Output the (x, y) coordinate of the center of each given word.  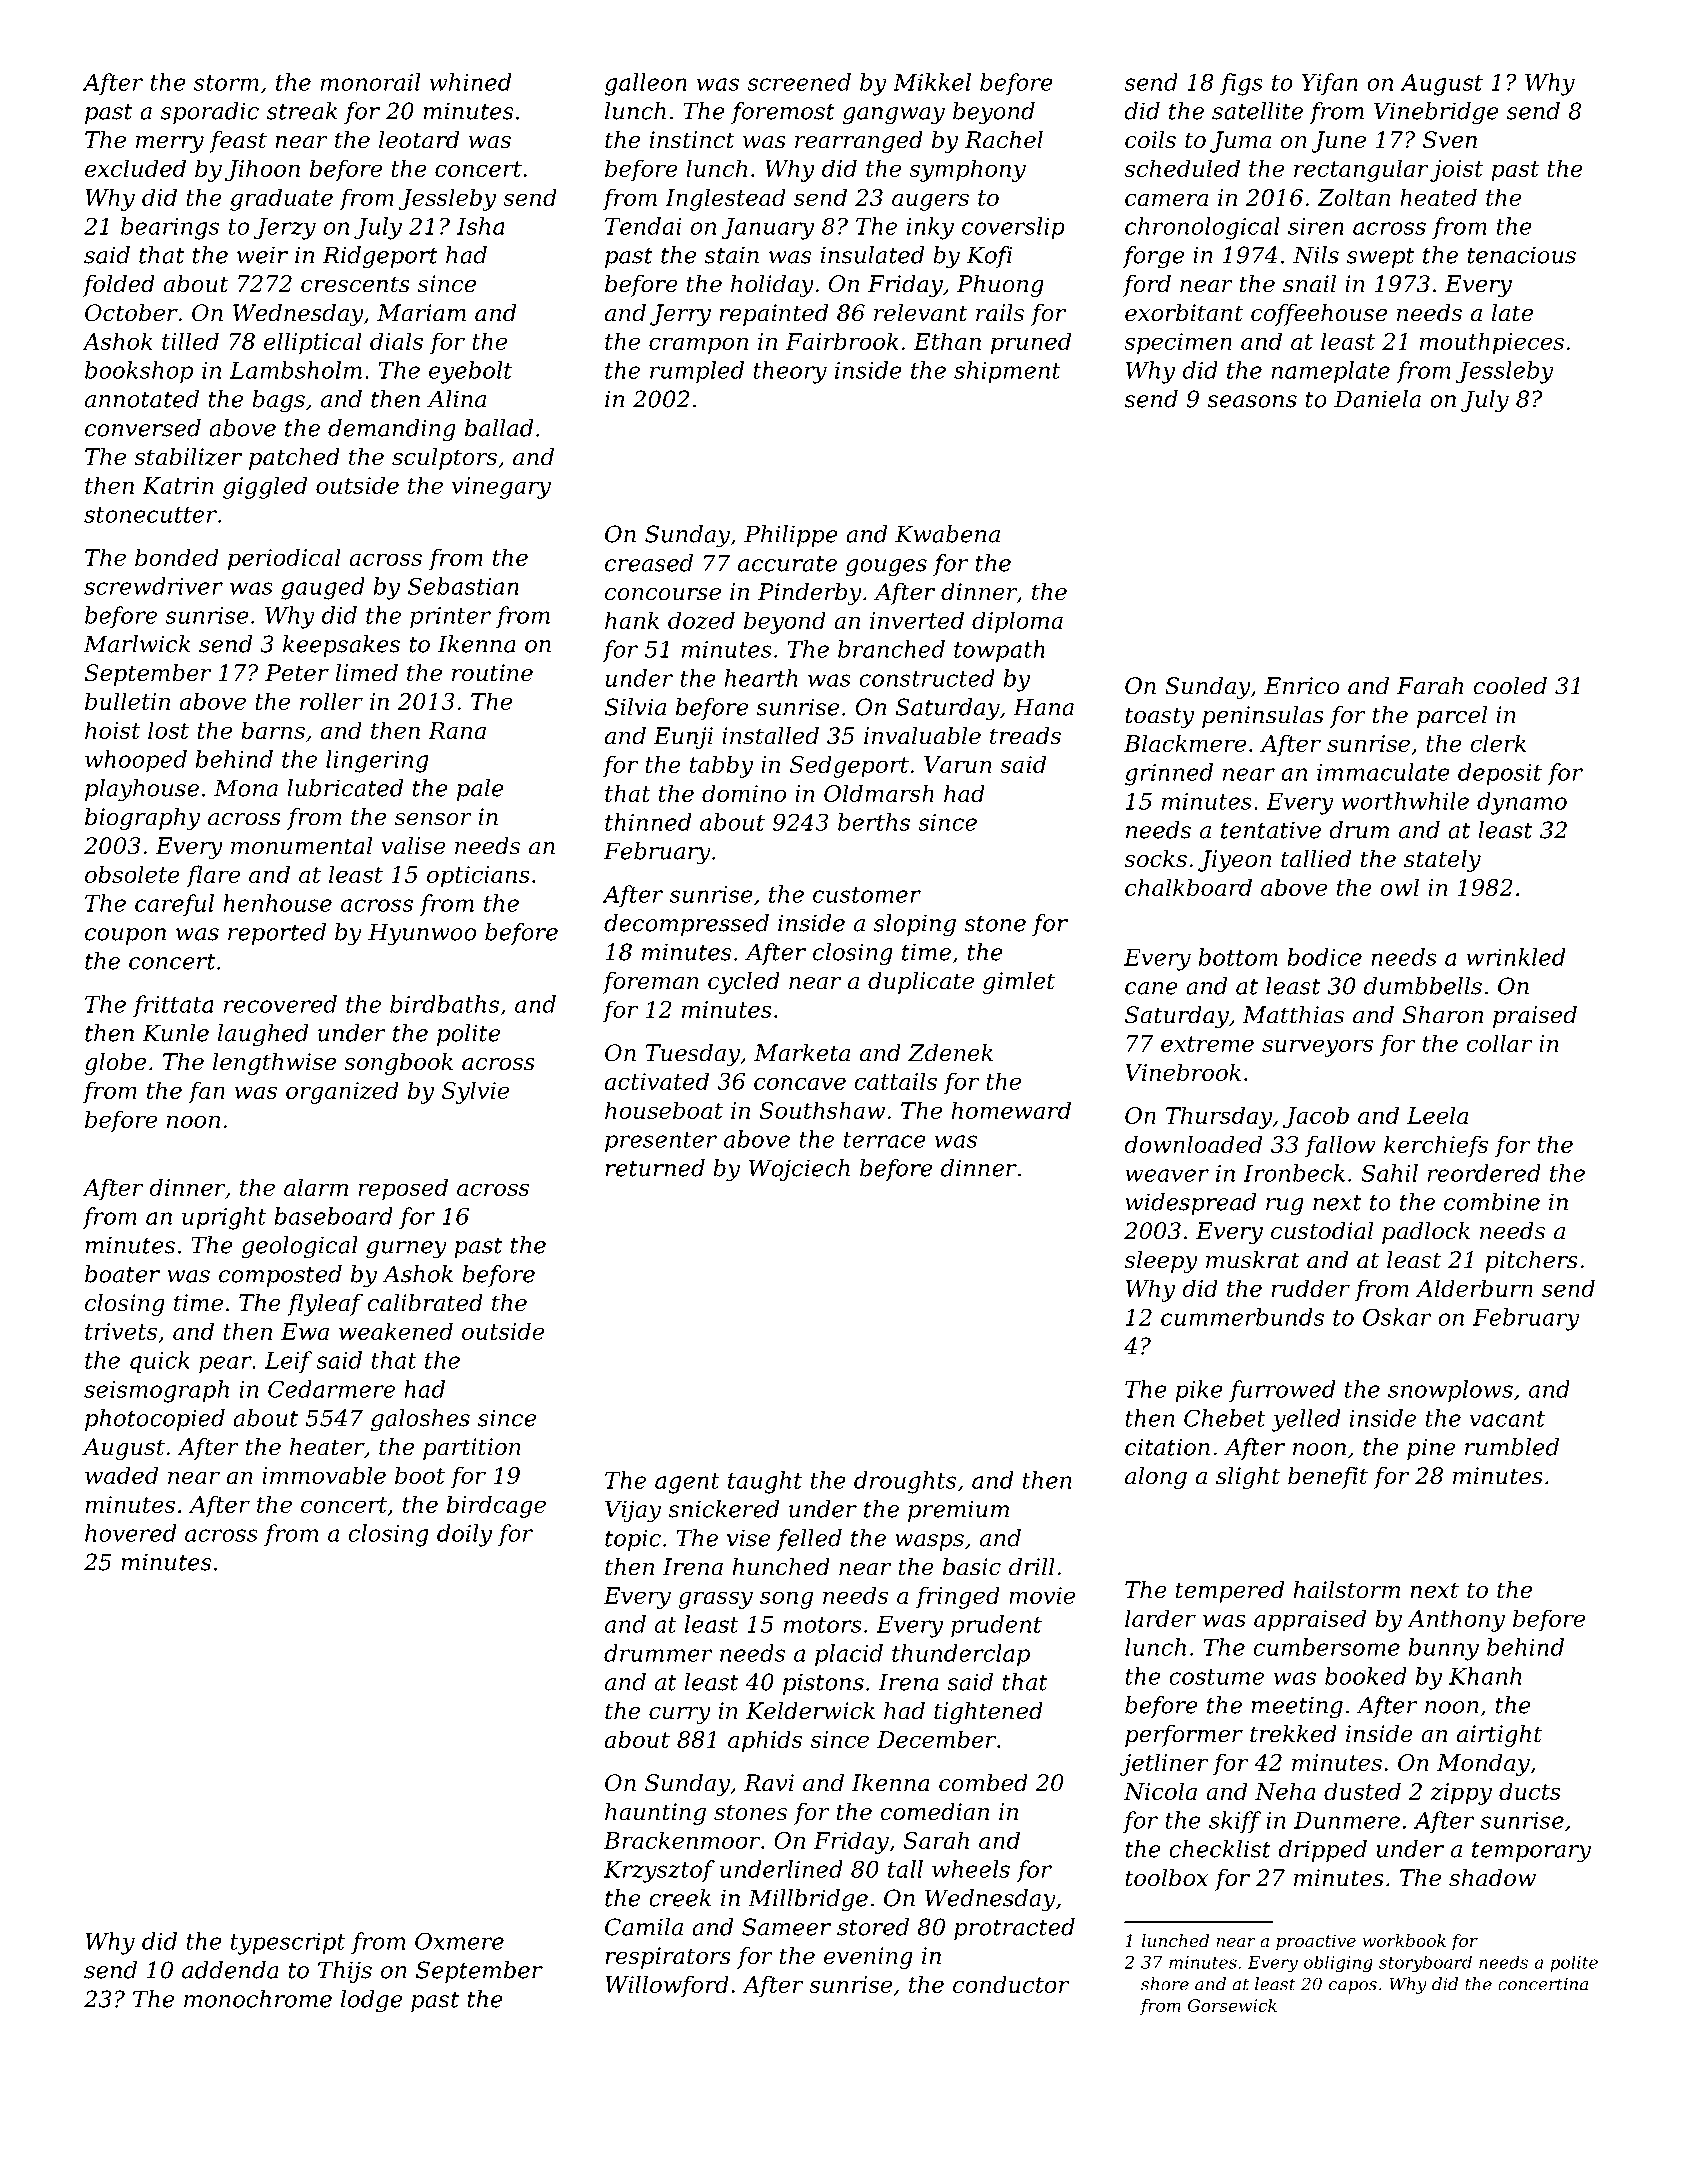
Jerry (680, 315)
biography (142, 819)
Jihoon (262, 170)
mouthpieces (1492, 343)
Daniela (1377, 399)
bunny (1444, 1649)
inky (930, 228)
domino (744, 793)
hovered (130, 1533)
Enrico (1301, 686)
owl (1399, 887)
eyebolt (470, 372)
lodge (371, 2001)
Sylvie (475, 1092)
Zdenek (950, 1053)
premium (958, 1511)
